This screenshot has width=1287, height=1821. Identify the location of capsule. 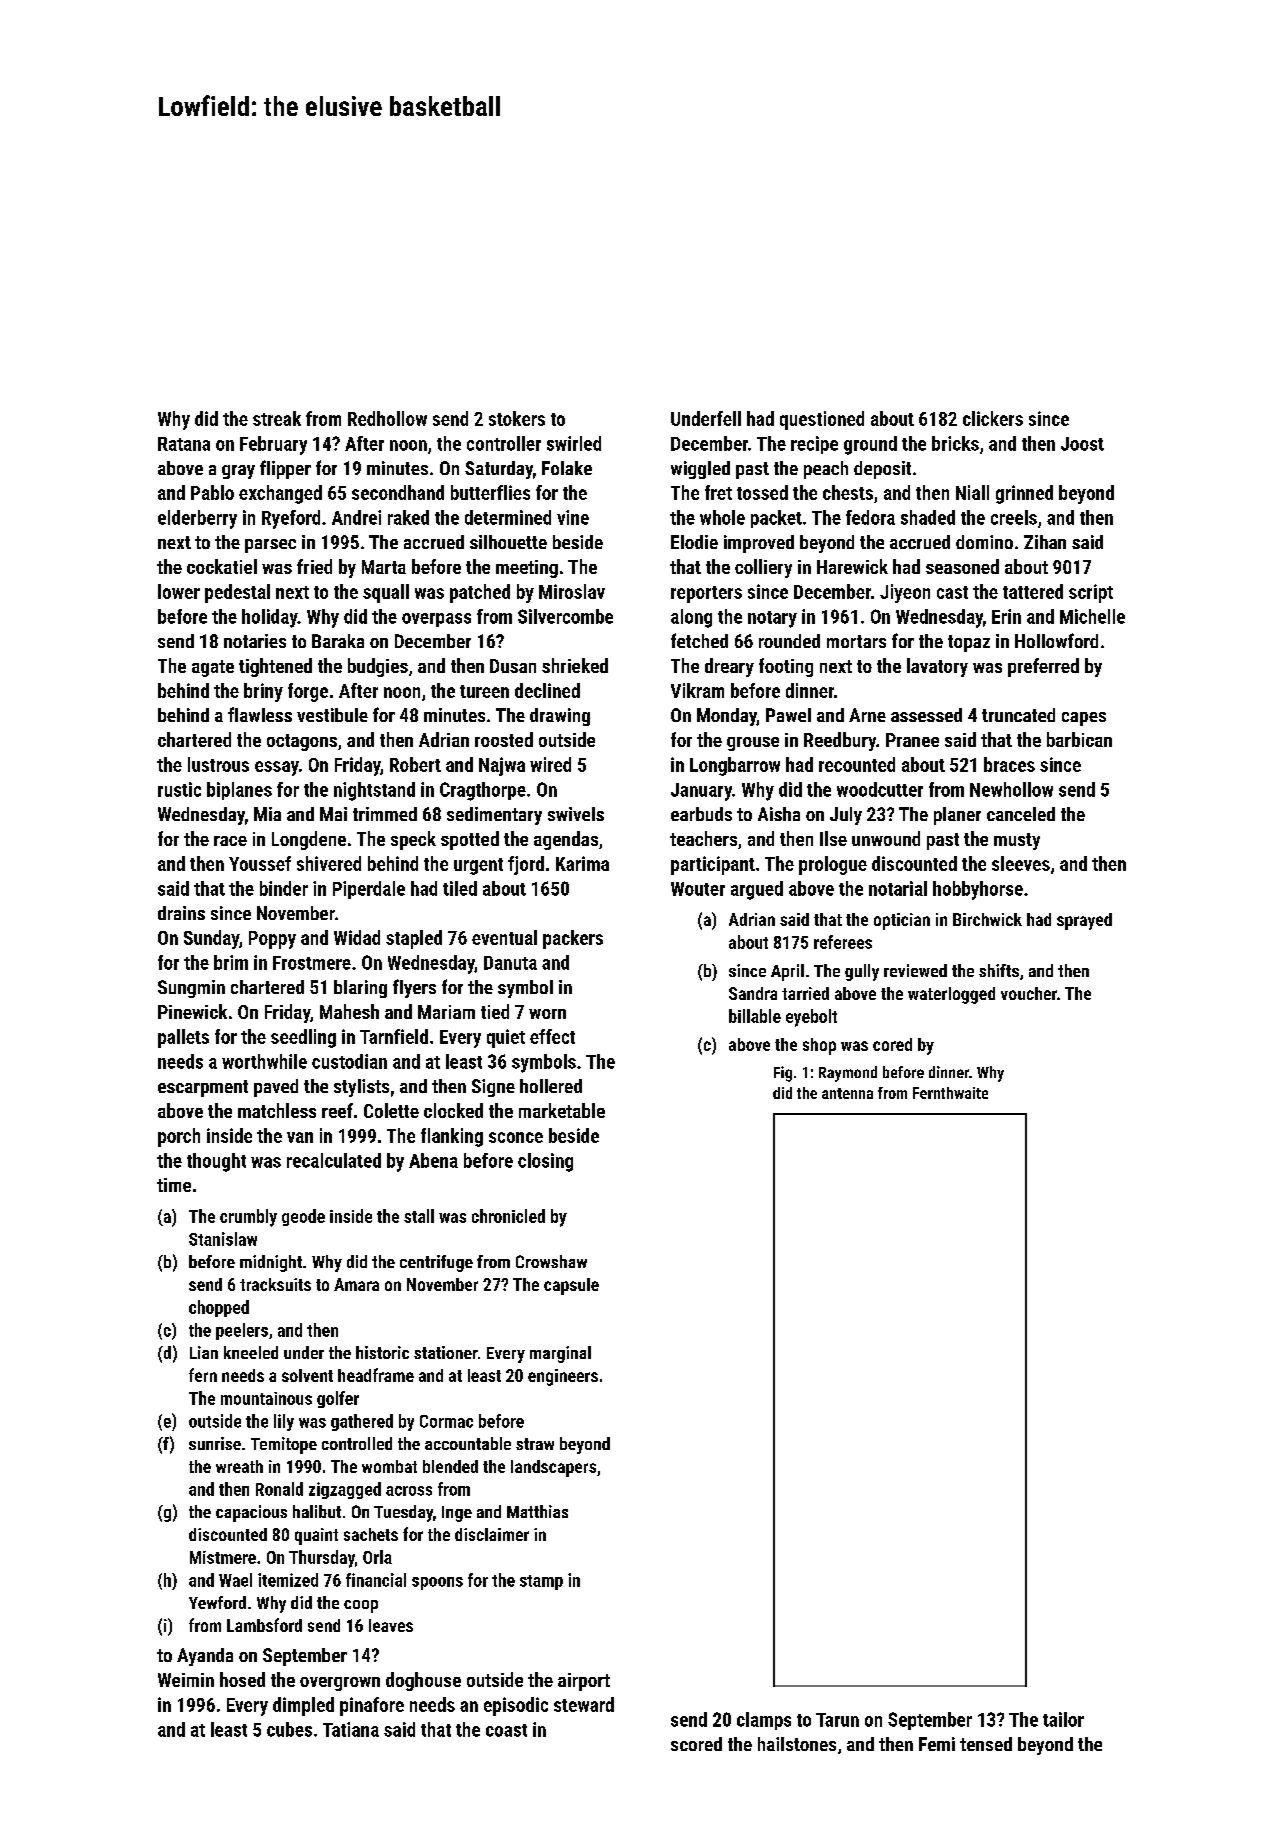
(571, 1286).
